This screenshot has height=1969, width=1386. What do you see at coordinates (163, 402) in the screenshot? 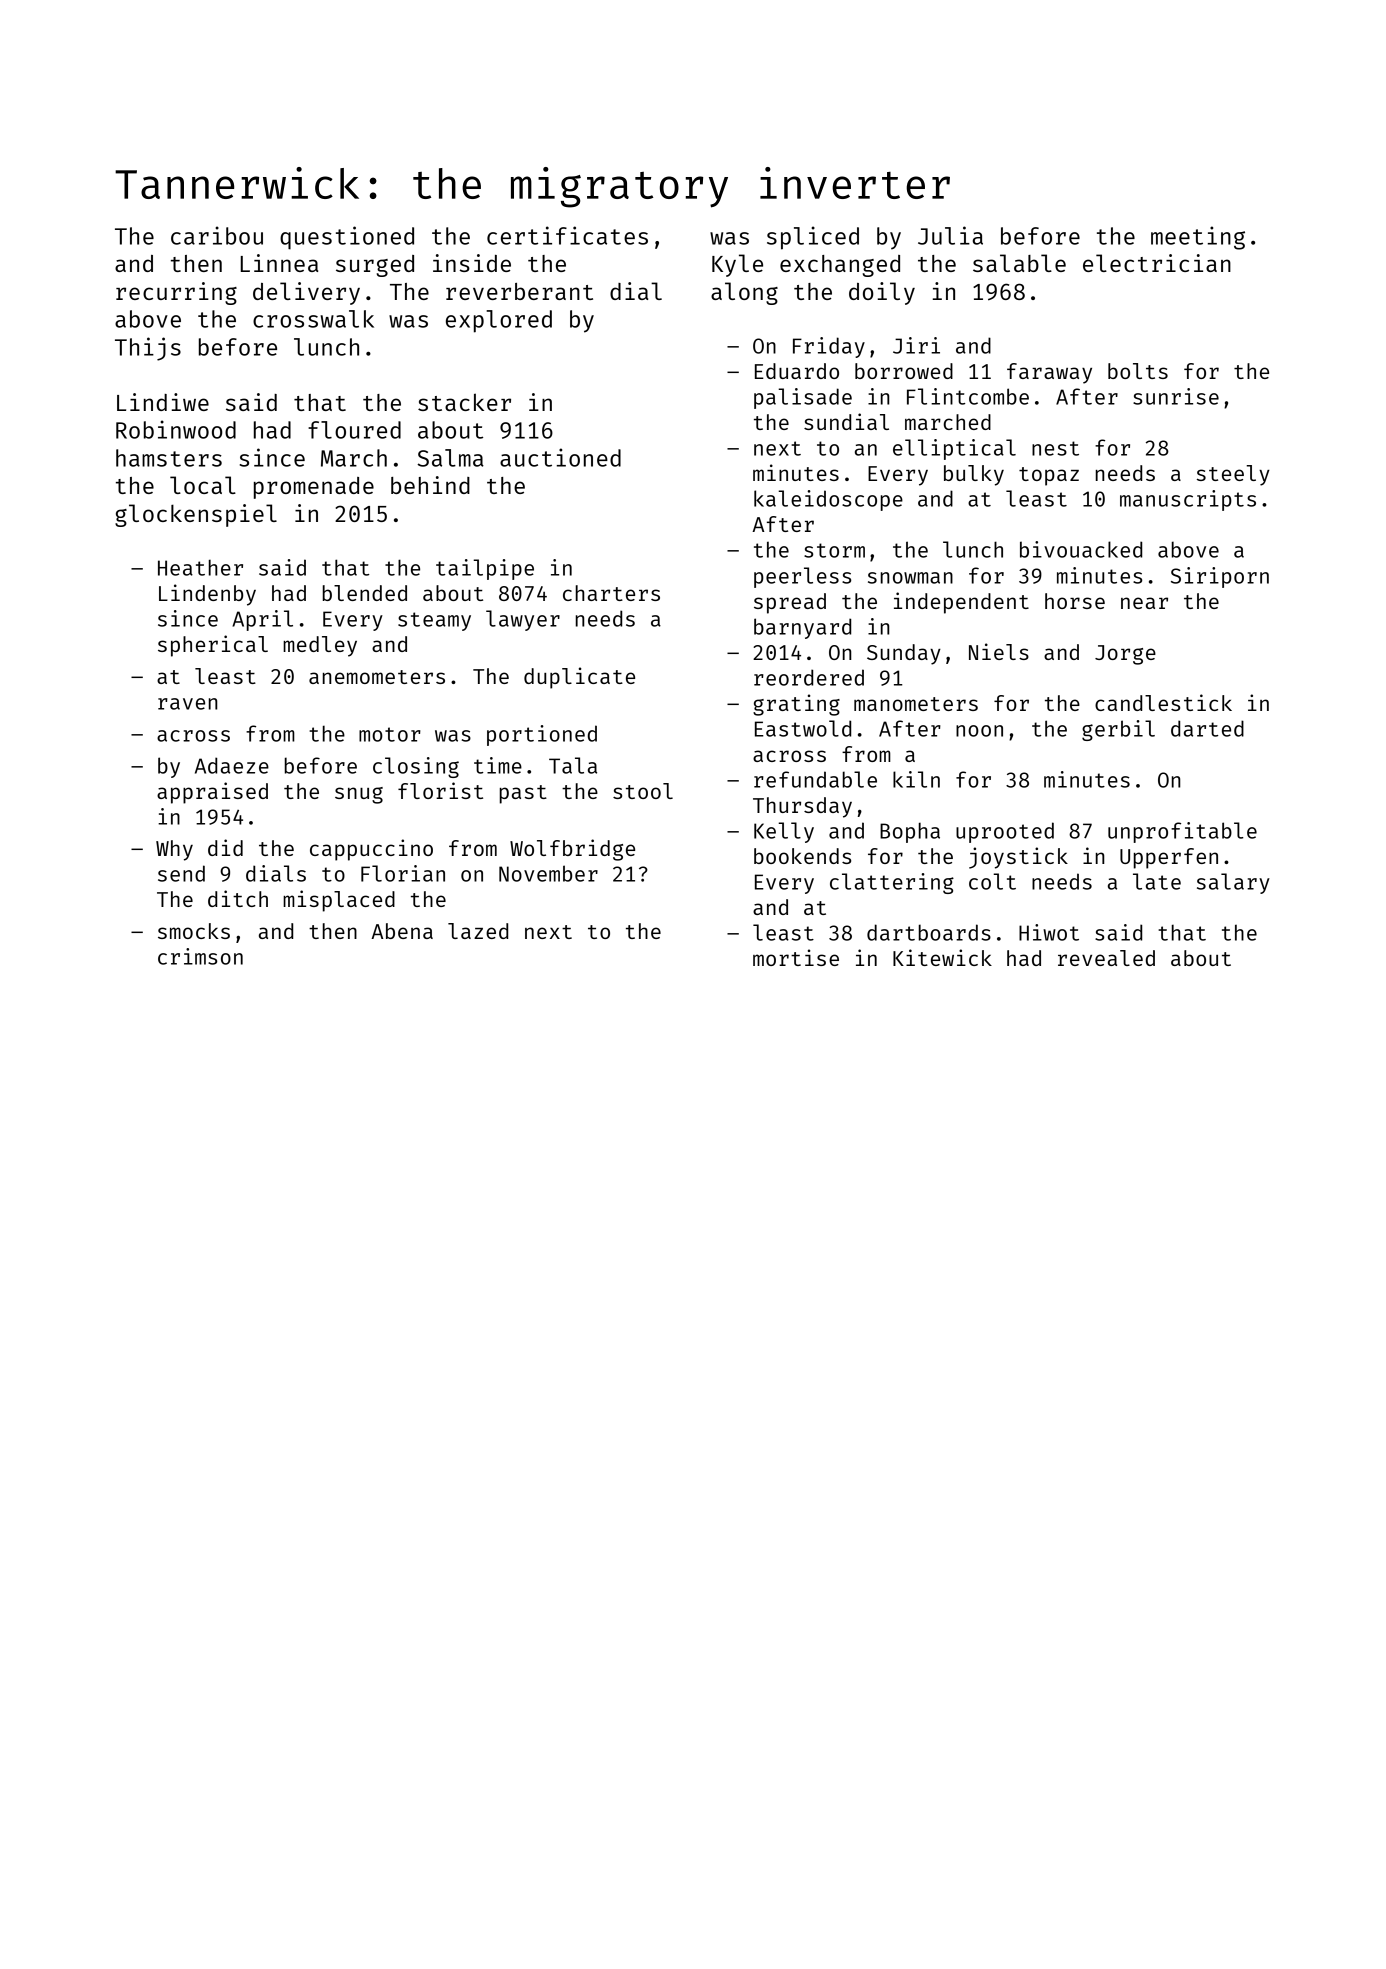
I see `Lindiwe` at bounding box center [163, 402].
